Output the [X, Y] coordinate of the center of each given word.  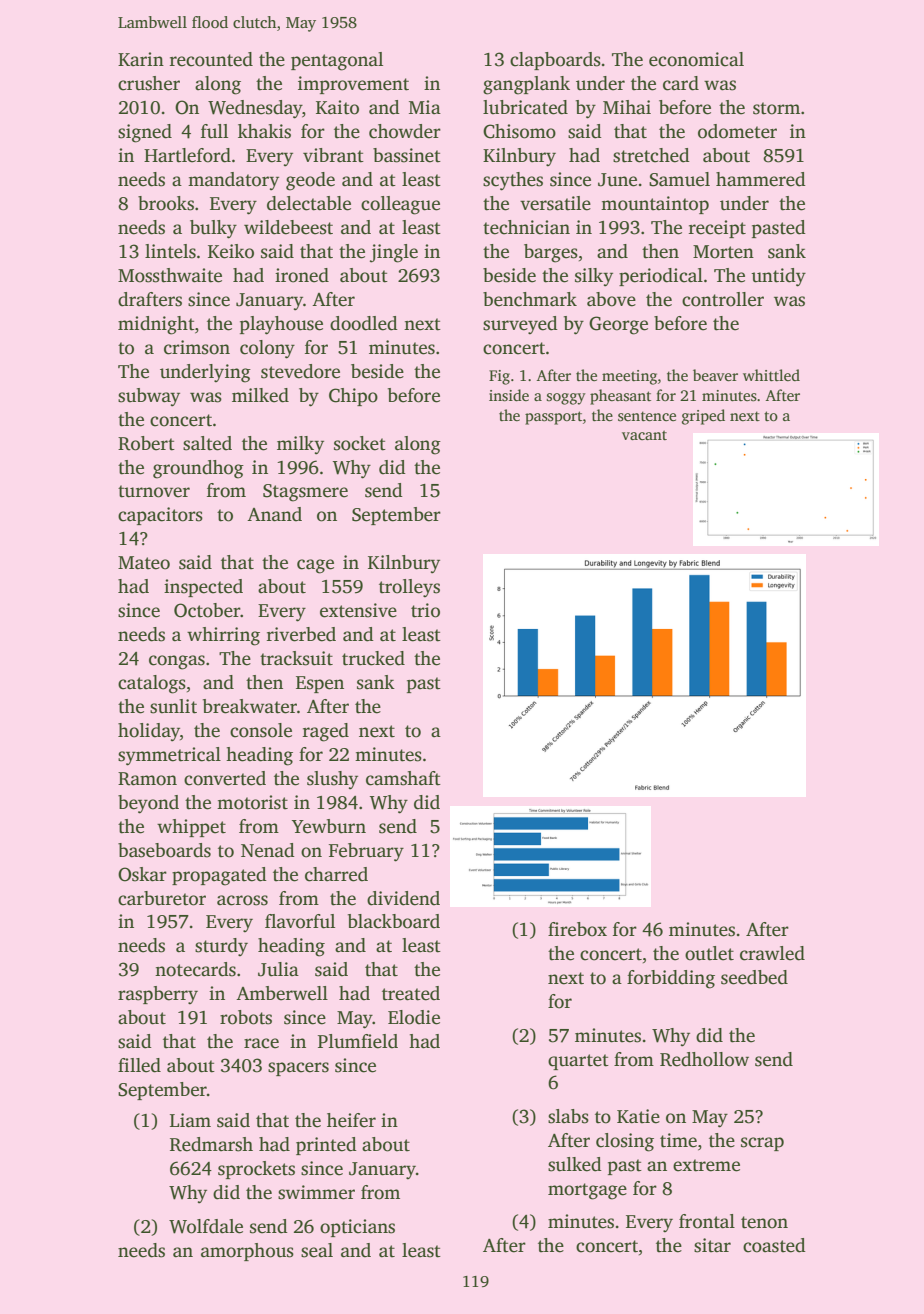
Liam [190, 1120]
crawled [772, 953]
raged [326, 732]
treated [411, 993]
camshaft [403, 778]
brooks [166, 203]
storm [776, 108]
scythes [513, 181]
